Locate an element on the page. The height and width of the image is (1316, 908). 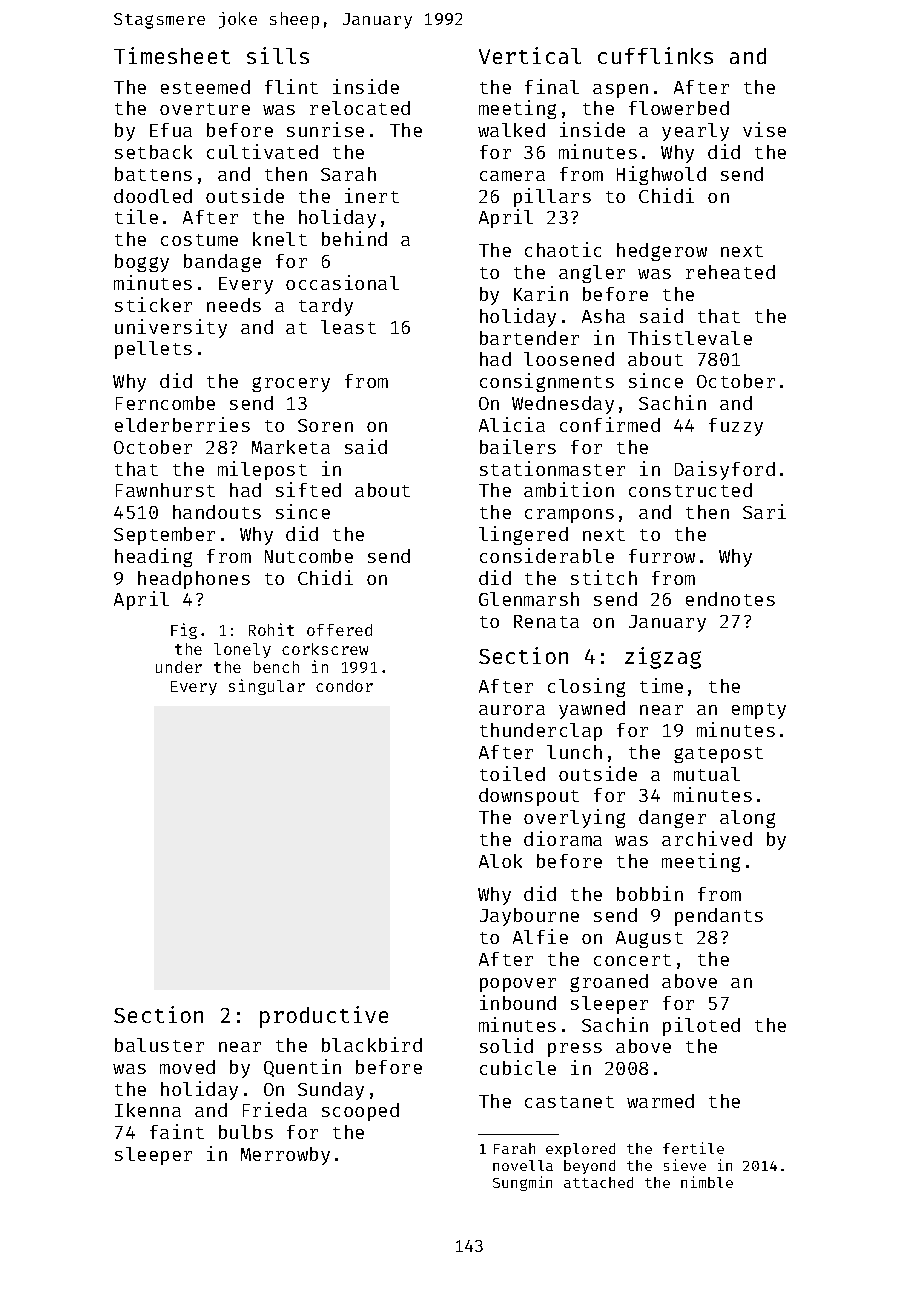
cubicle is located at coordinates (518, 1067).
